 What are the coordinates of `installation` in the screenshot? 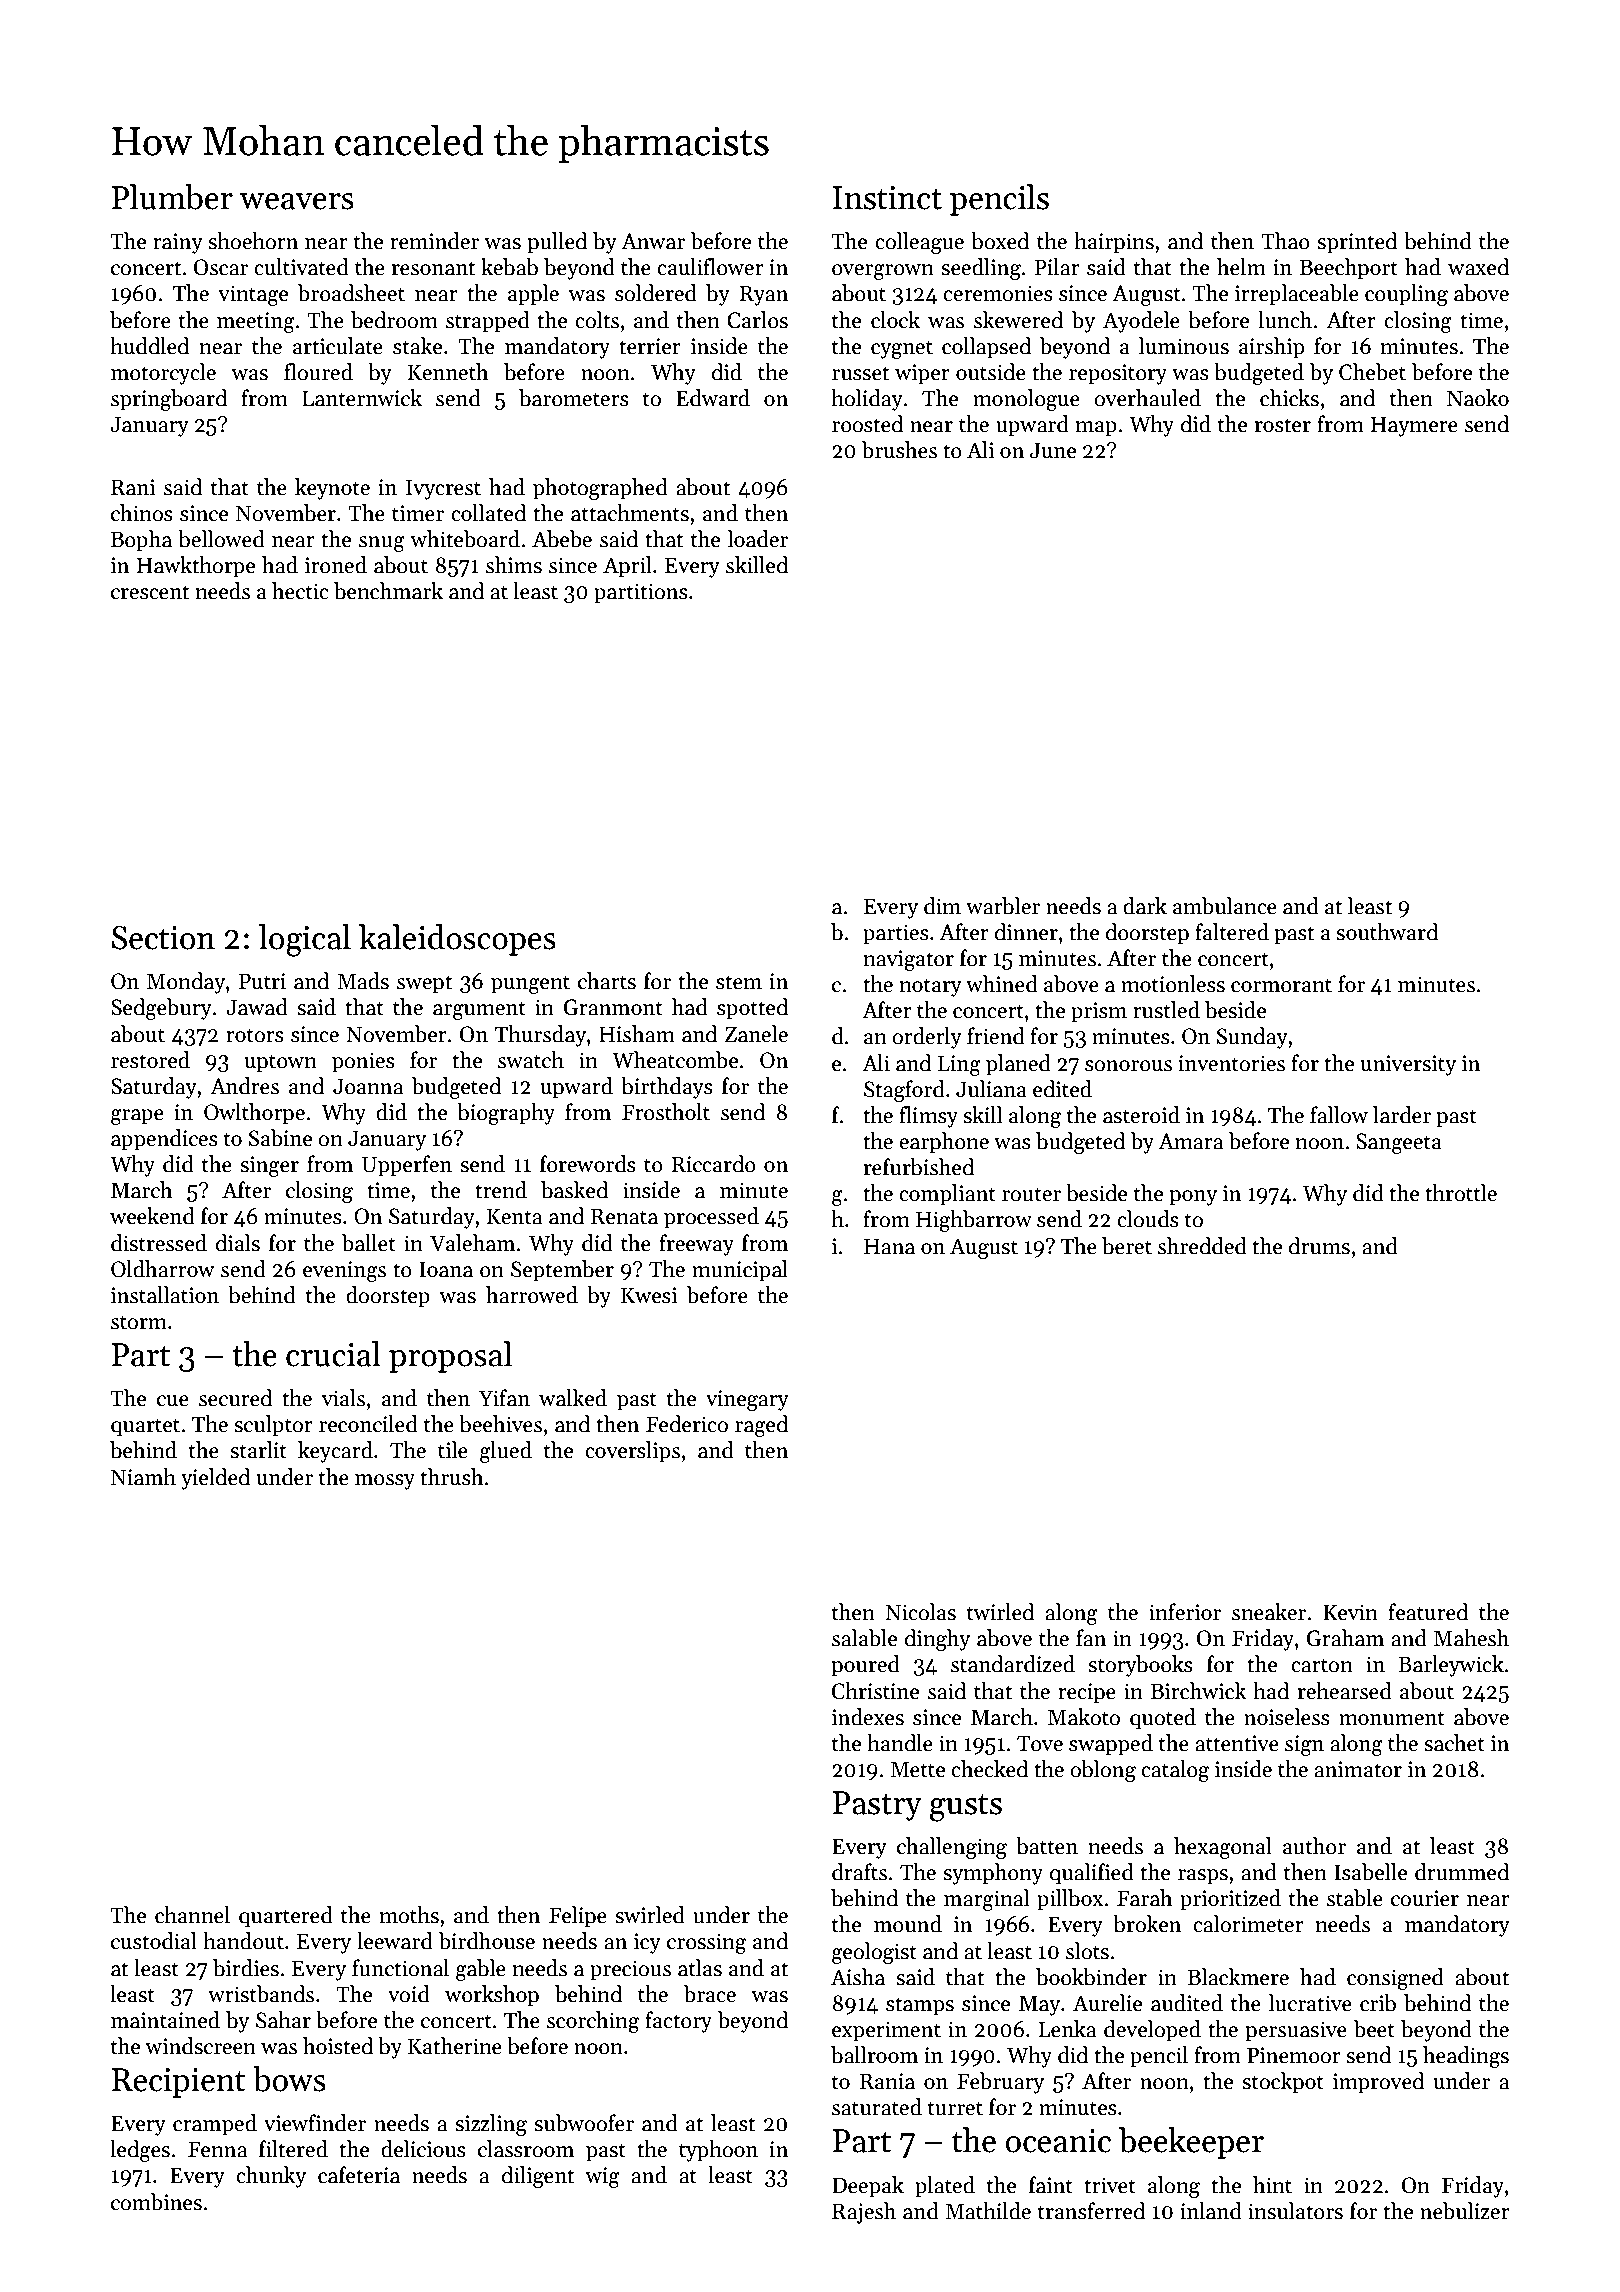 It's located at (165, 1295).
